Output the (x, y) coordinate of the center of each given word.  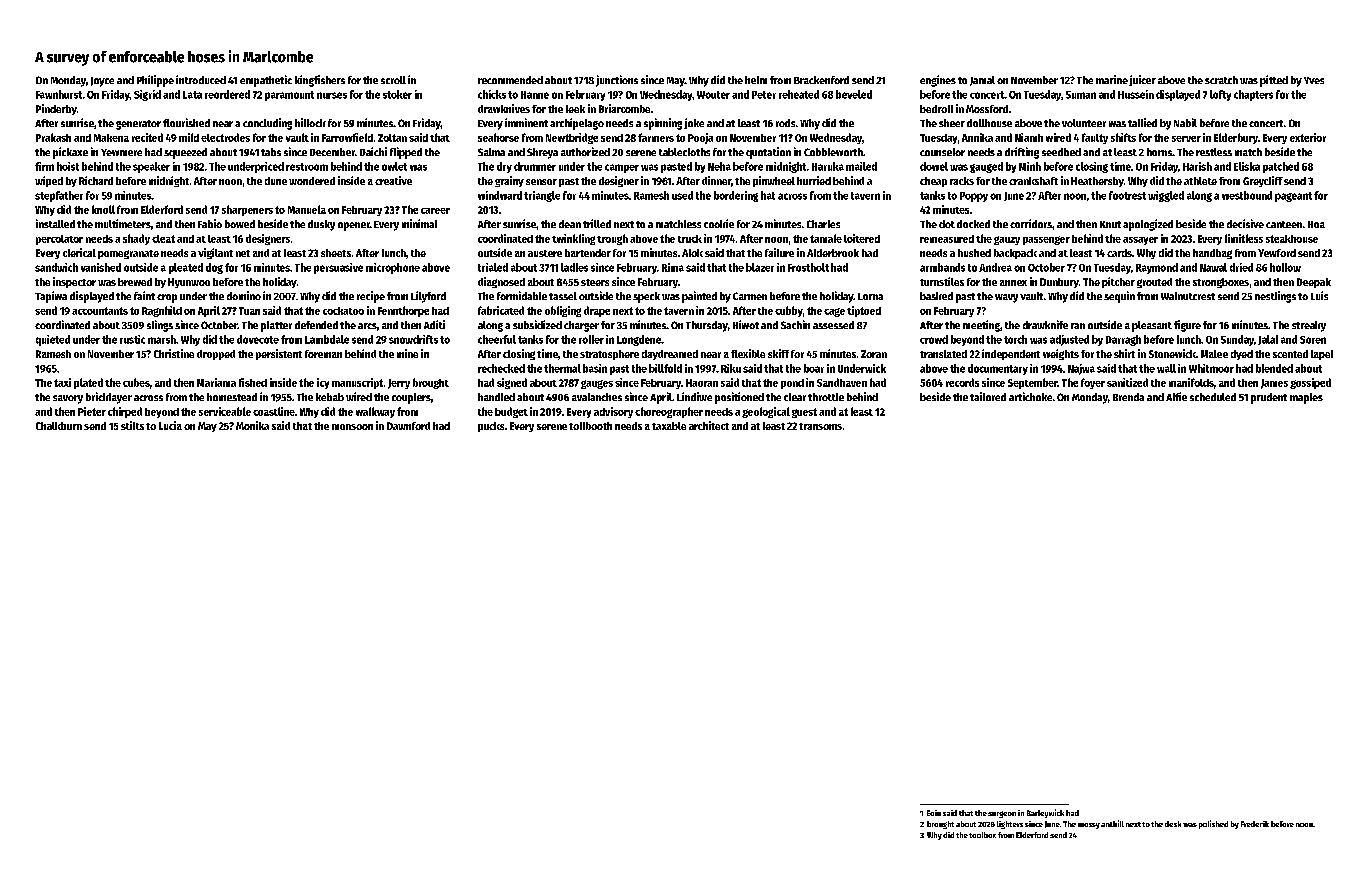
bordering (736, 196)
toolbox (982, 835)
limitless (1244, 238)
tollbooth (590, 426)
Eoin (934, 813)
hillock (310, 122)
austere (545, 253)
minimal (419, 223)
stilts (132, 425)
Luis (1319, 295)
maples (1306, 398)
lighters (1010, 825)
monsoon (352, 427)
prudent (1269, 398)
